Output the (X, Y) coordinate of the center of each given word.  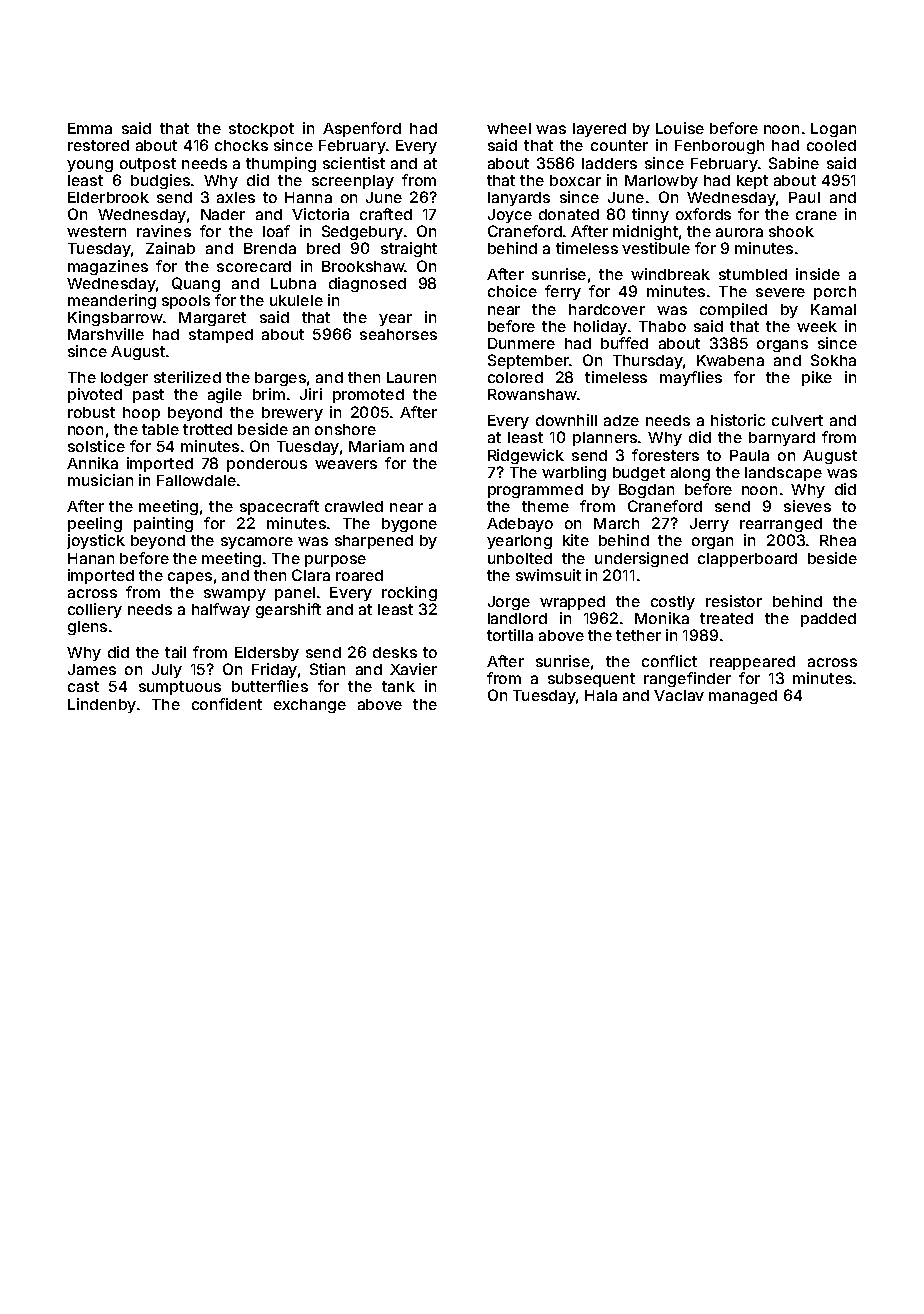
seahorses (398, 334)
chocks (241, 145)
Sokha (833, 360)
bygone (409, 525)
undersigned (641, 559)
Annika (92, 463)
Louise (680, 128)
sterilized (187, 377)
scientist (354, 163)
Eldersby (267, 654)
